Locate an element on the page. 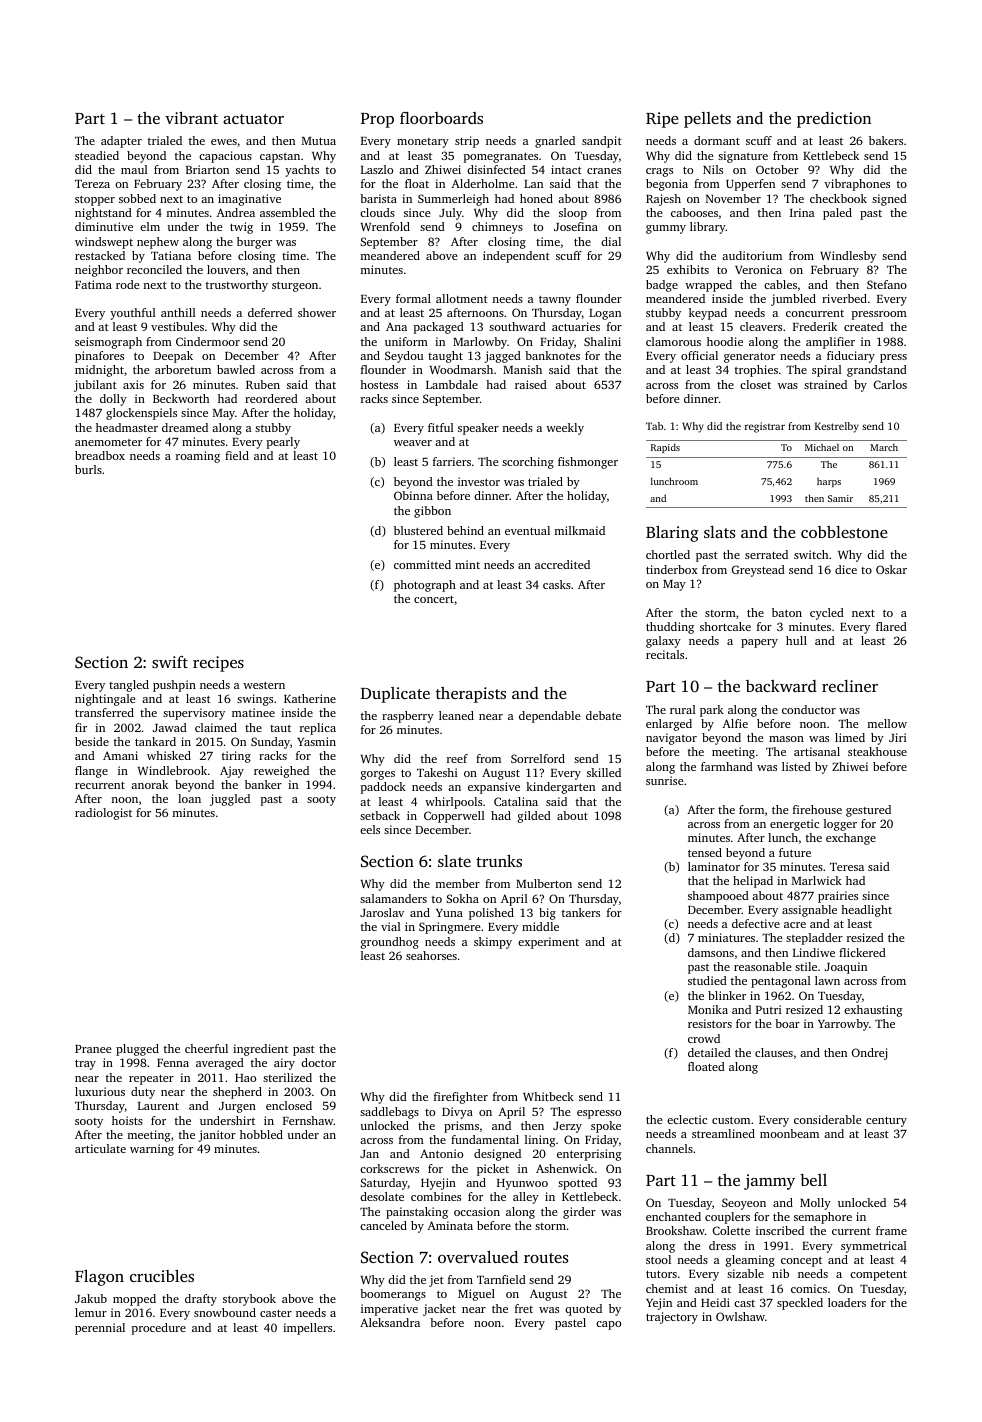 This image has height=1422, width=982. snowbound is located at coordinates (225, 1312).
